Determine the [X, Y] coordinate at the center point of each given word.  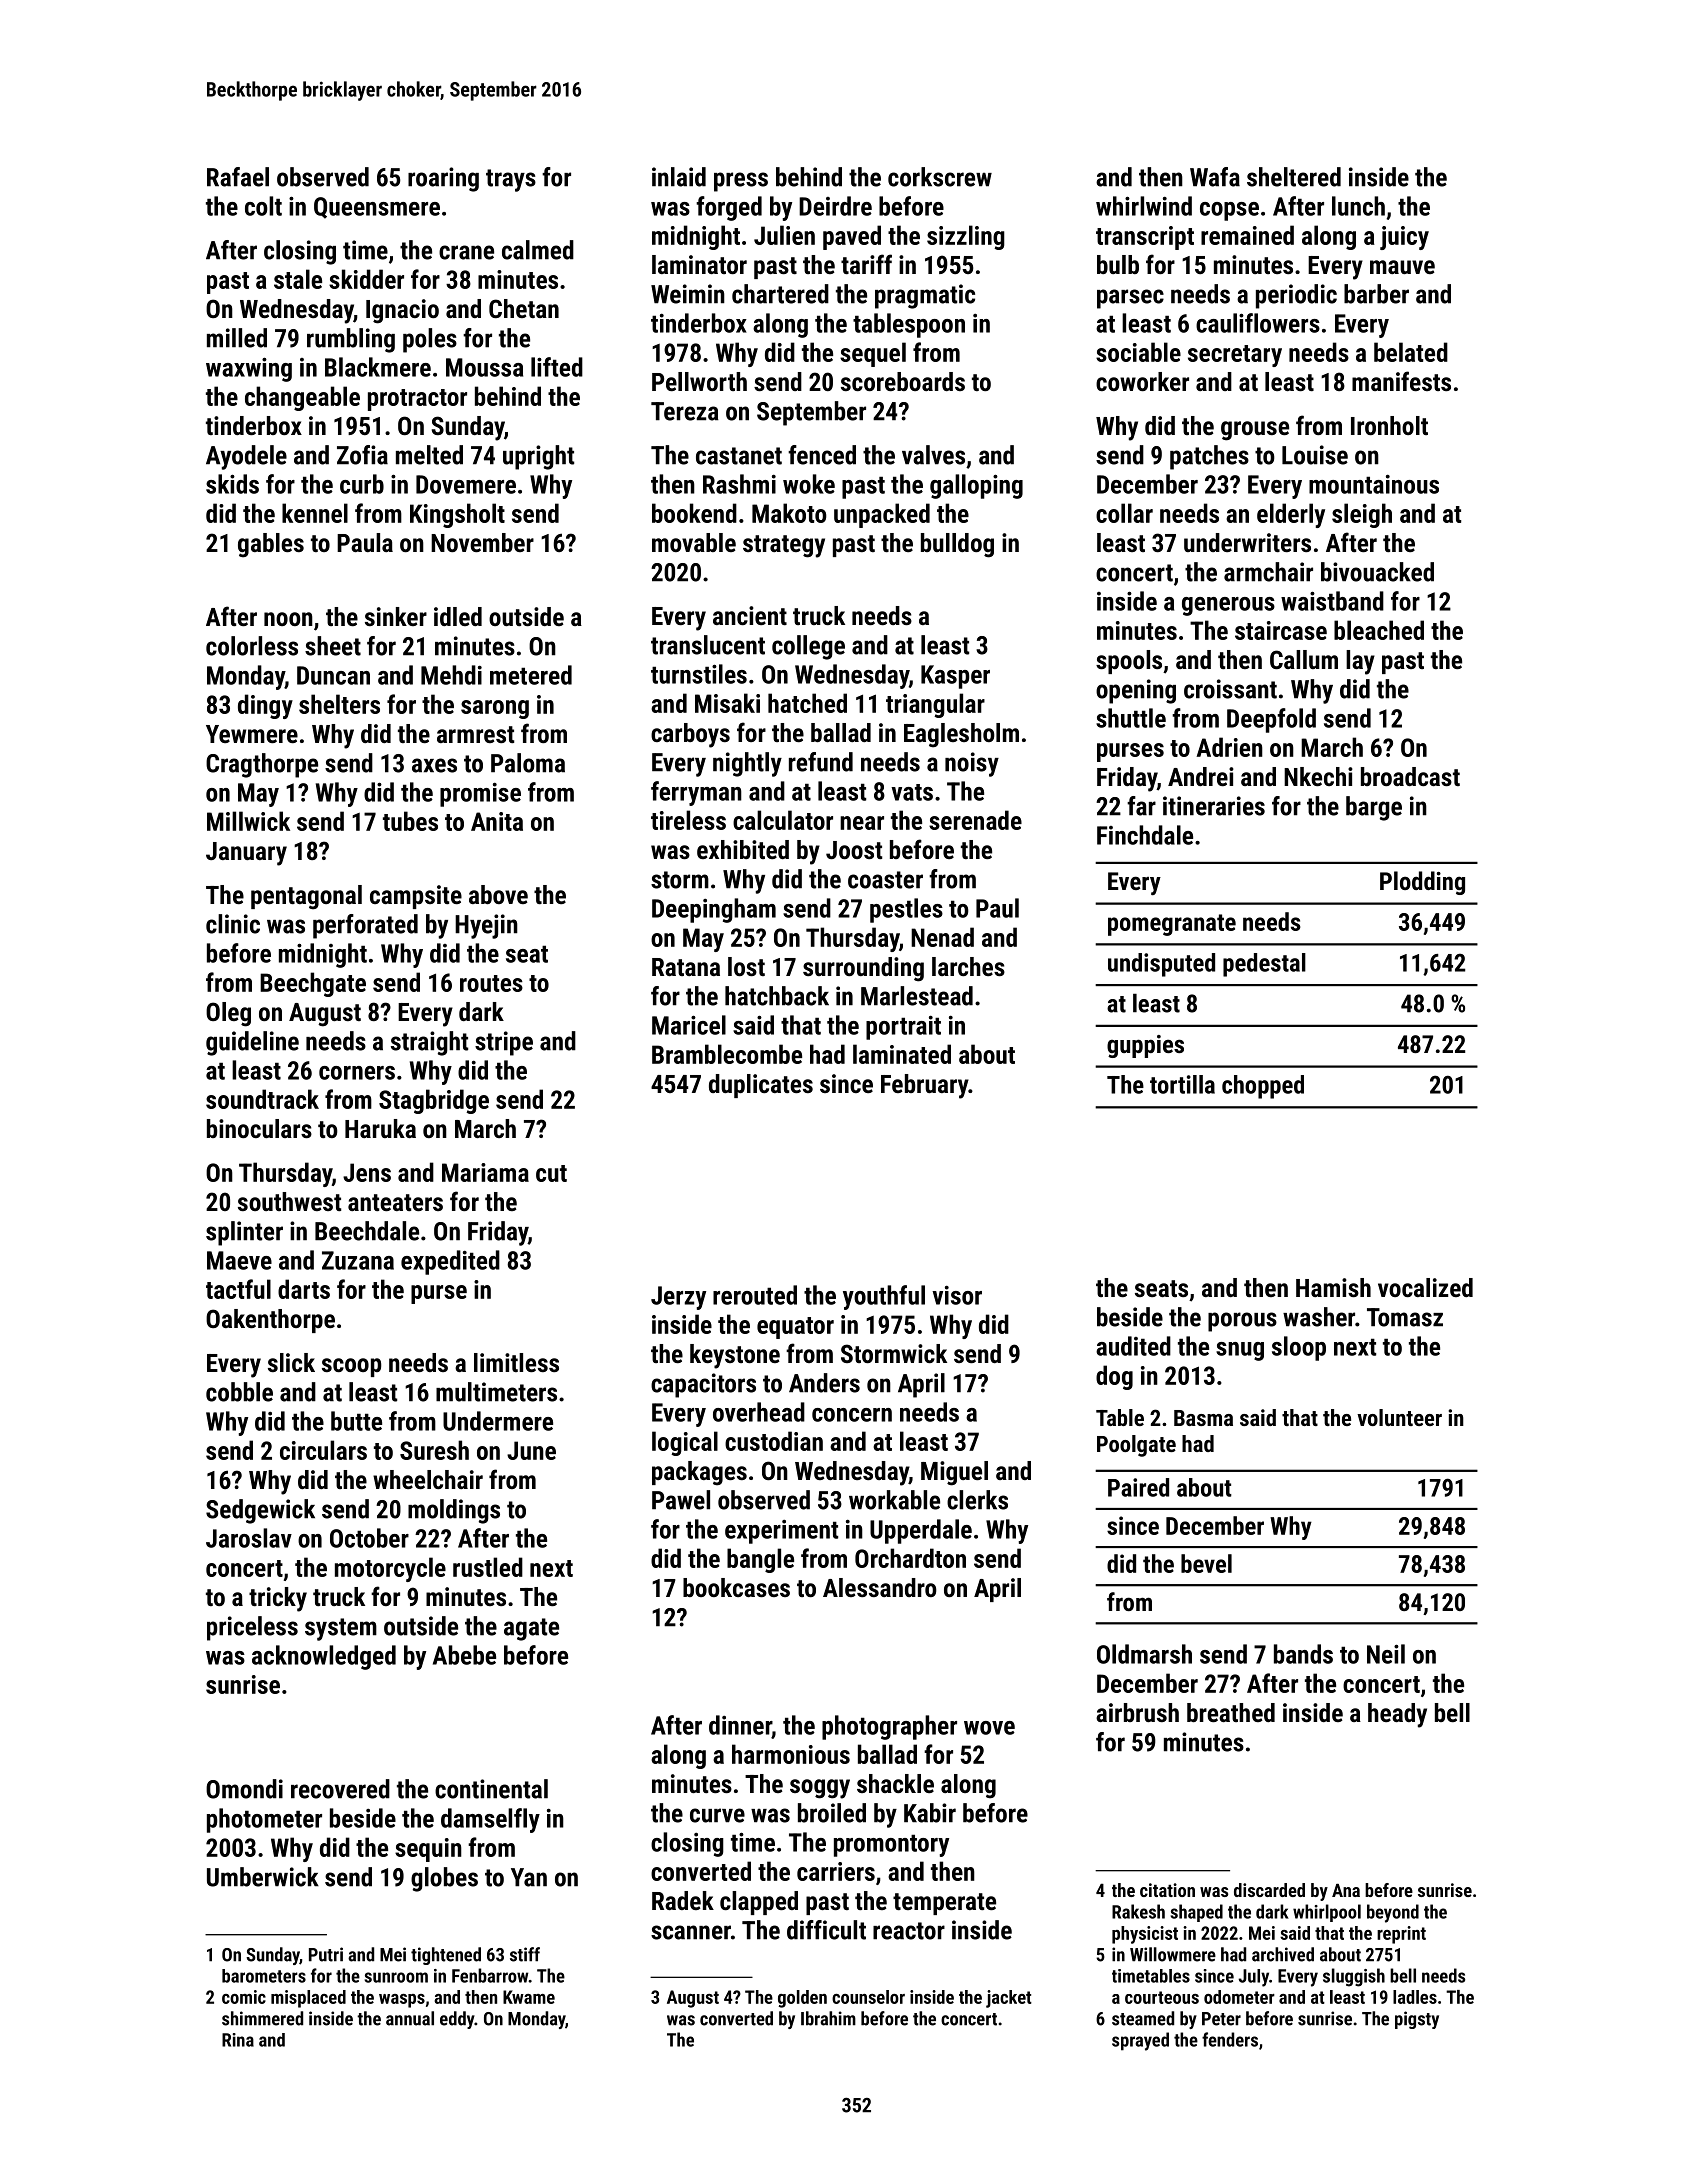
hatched [807, 703]
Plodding [1422, 883]
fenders [1230, 2039]
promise [480, 794]
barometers [264, 1976]
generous [1228, 606]
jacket [1009, 1999]
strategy [784, 546]
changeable [302, 398]
